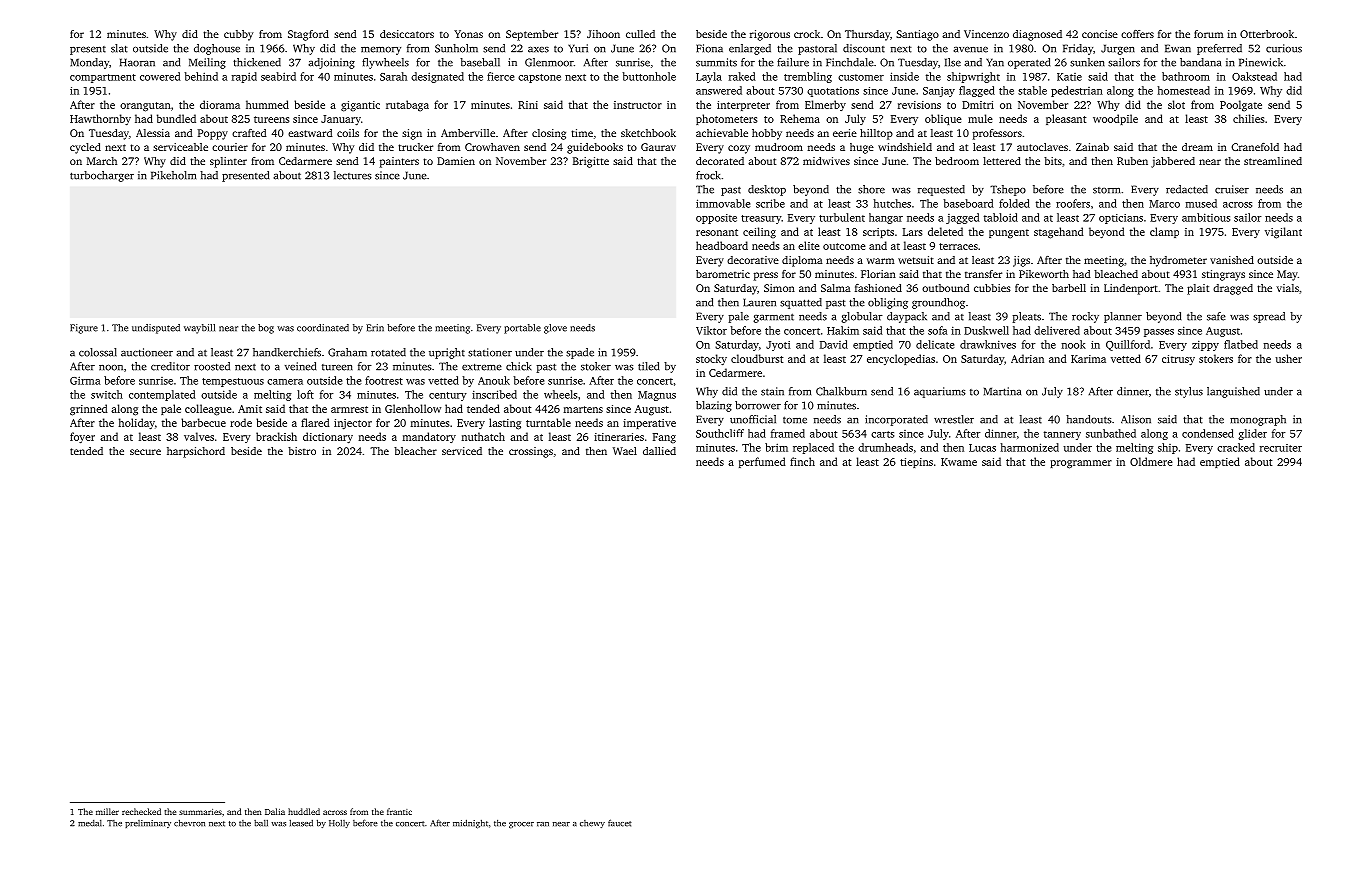 The height and width of the image is (887, 1372). What do you see at coordinates (813, 448) in the image?
I see `replaced` at bounding box center [813, 448].
